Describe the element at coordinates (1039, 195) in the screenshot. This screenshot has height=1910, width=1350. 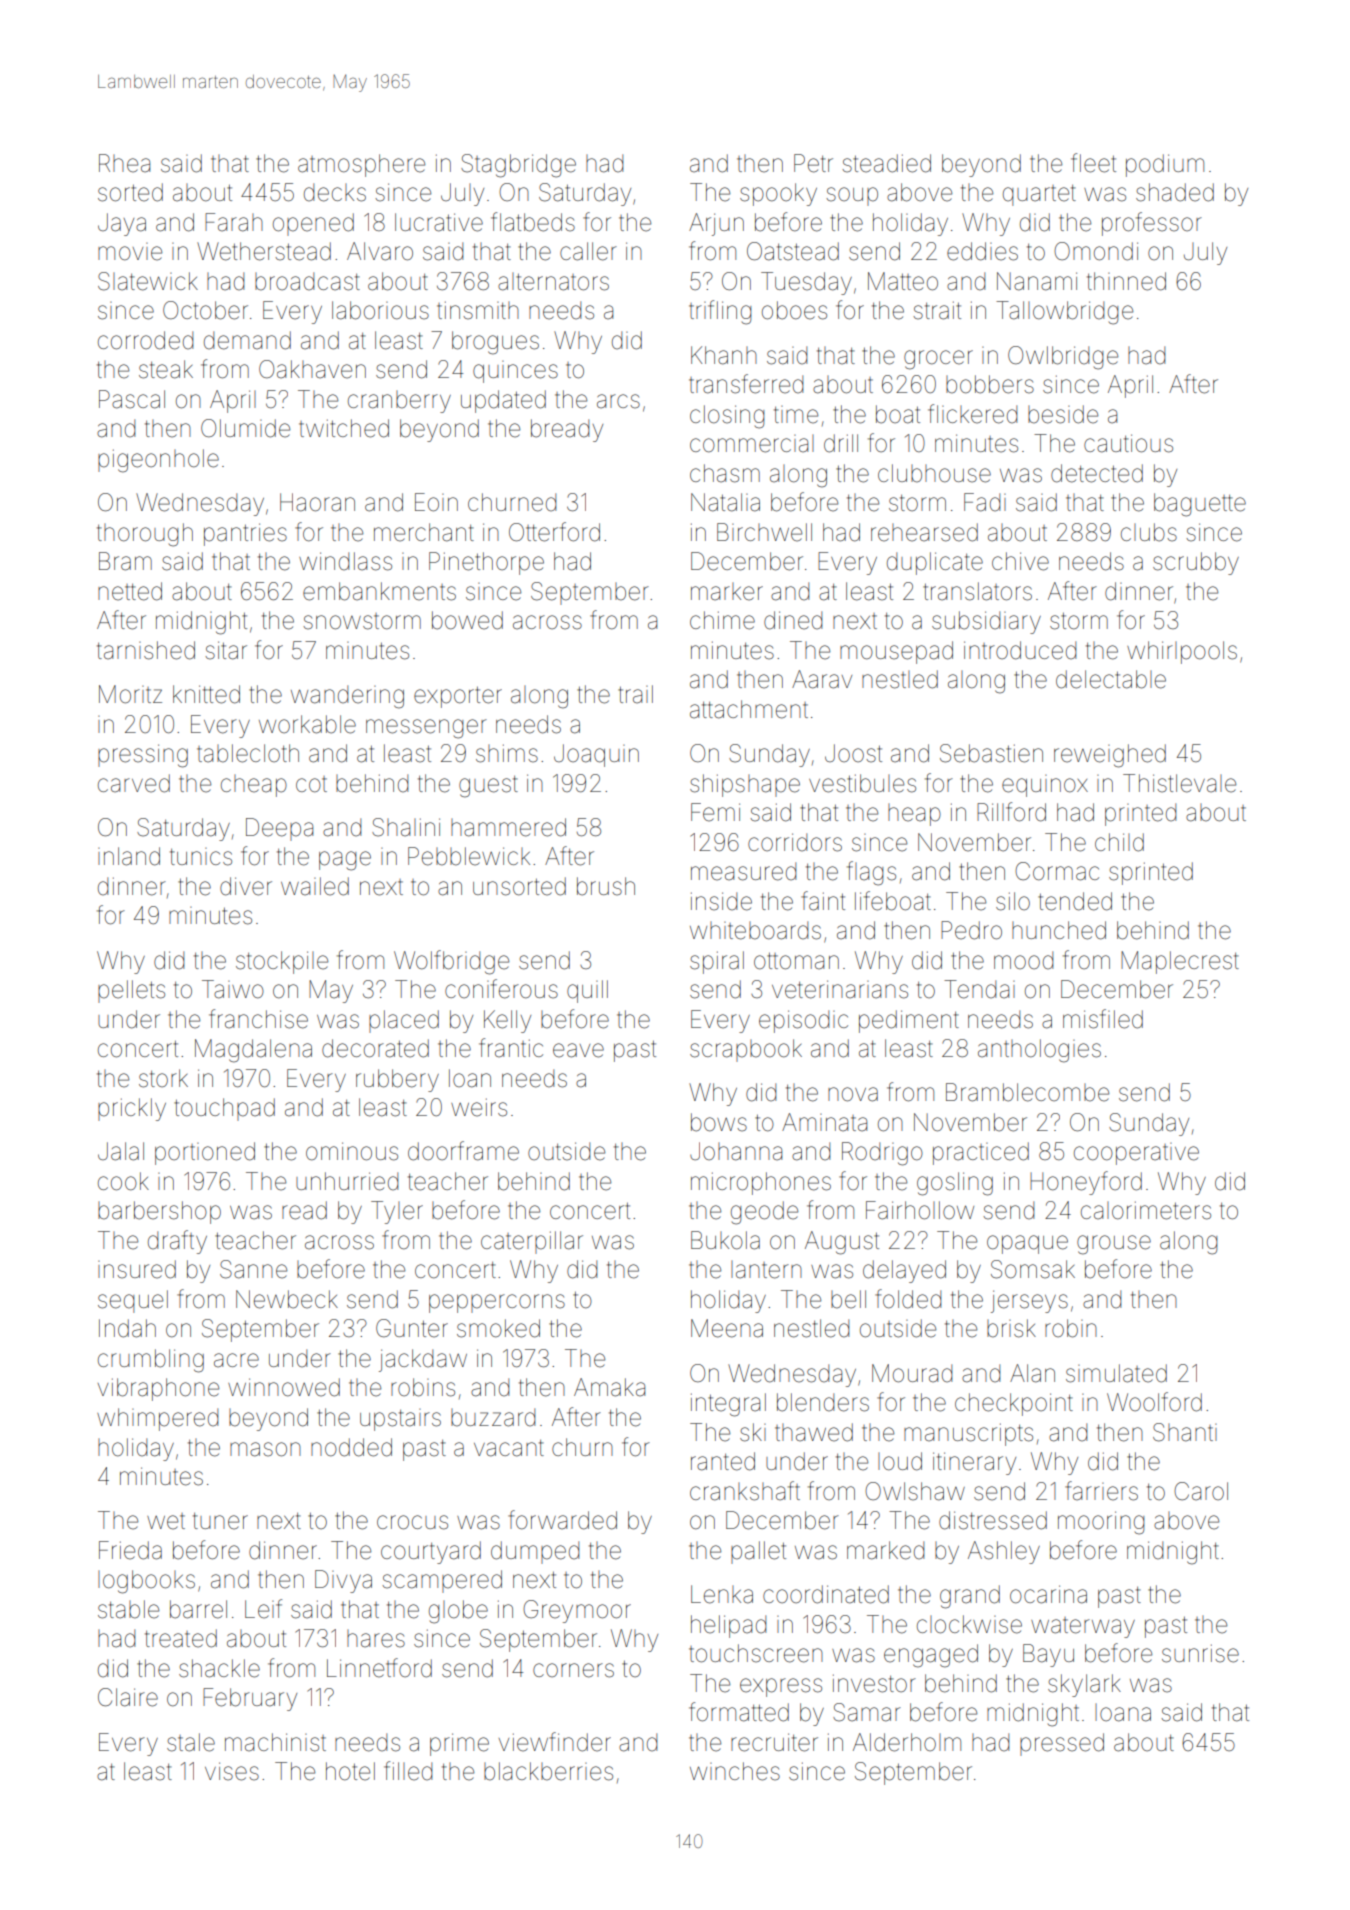
I see `quartet` at that location.
